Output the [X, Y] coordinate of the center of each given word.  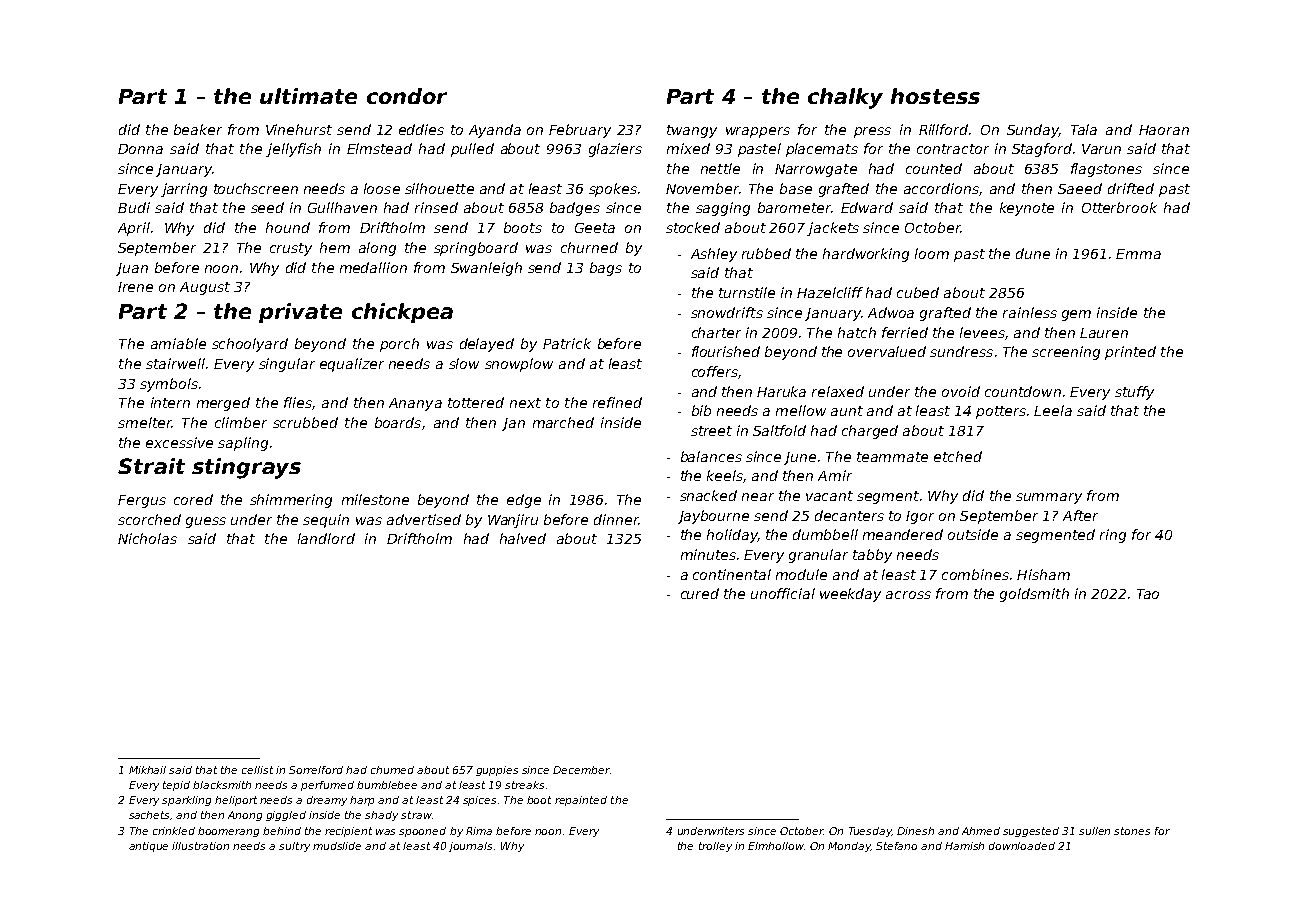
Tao [1148, 594]
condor [407, 96]
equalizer [352, 365]
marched [563, 422]
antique [148, 847]
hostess [935, 96]
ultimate [308, 96]
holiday [732, 536]
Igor [920, 517]
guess [206, 522]
